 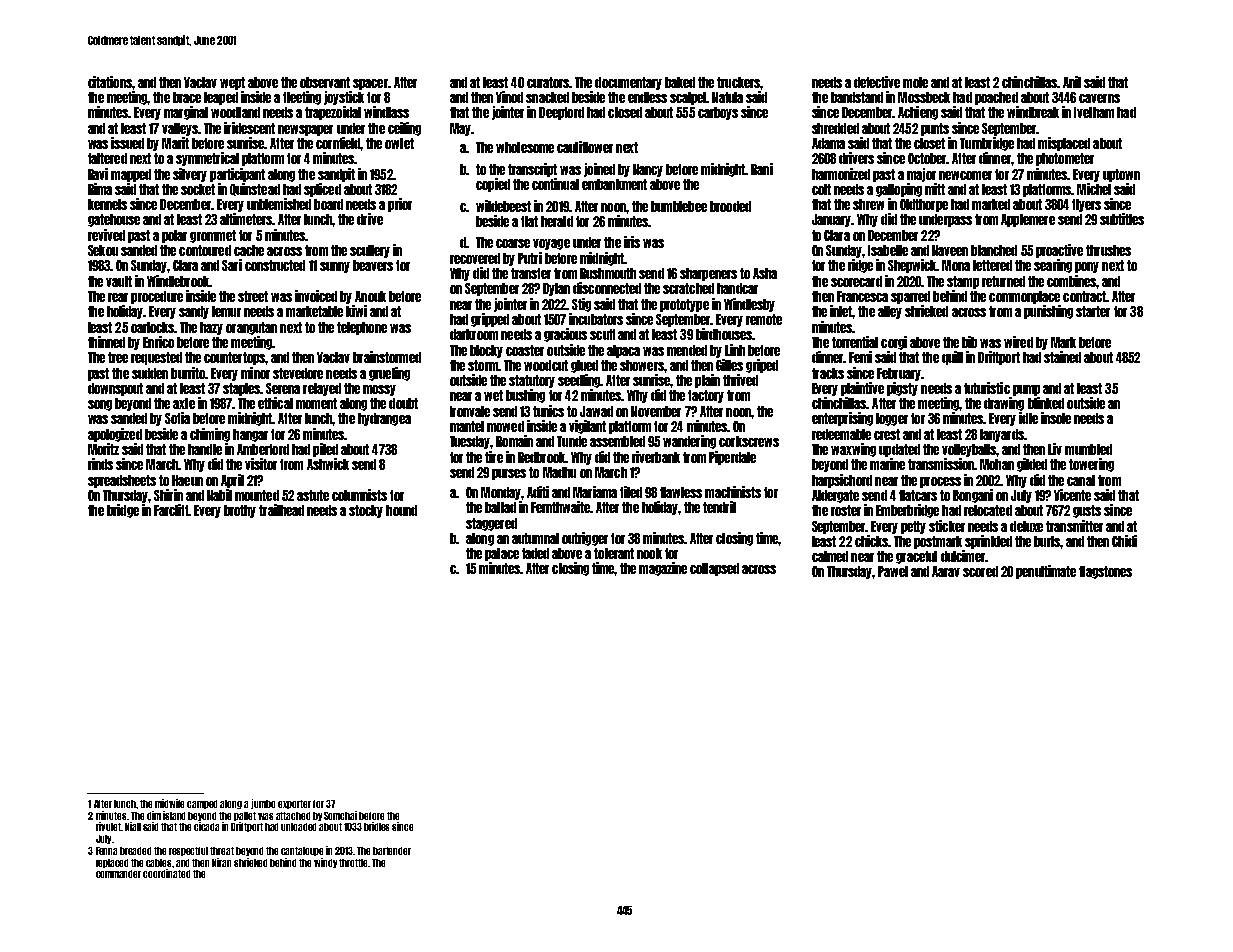 What do you see at coordinates (1124, 541) in the screenshot?
I see `Chidi` at bounding box center [1124, 541].
